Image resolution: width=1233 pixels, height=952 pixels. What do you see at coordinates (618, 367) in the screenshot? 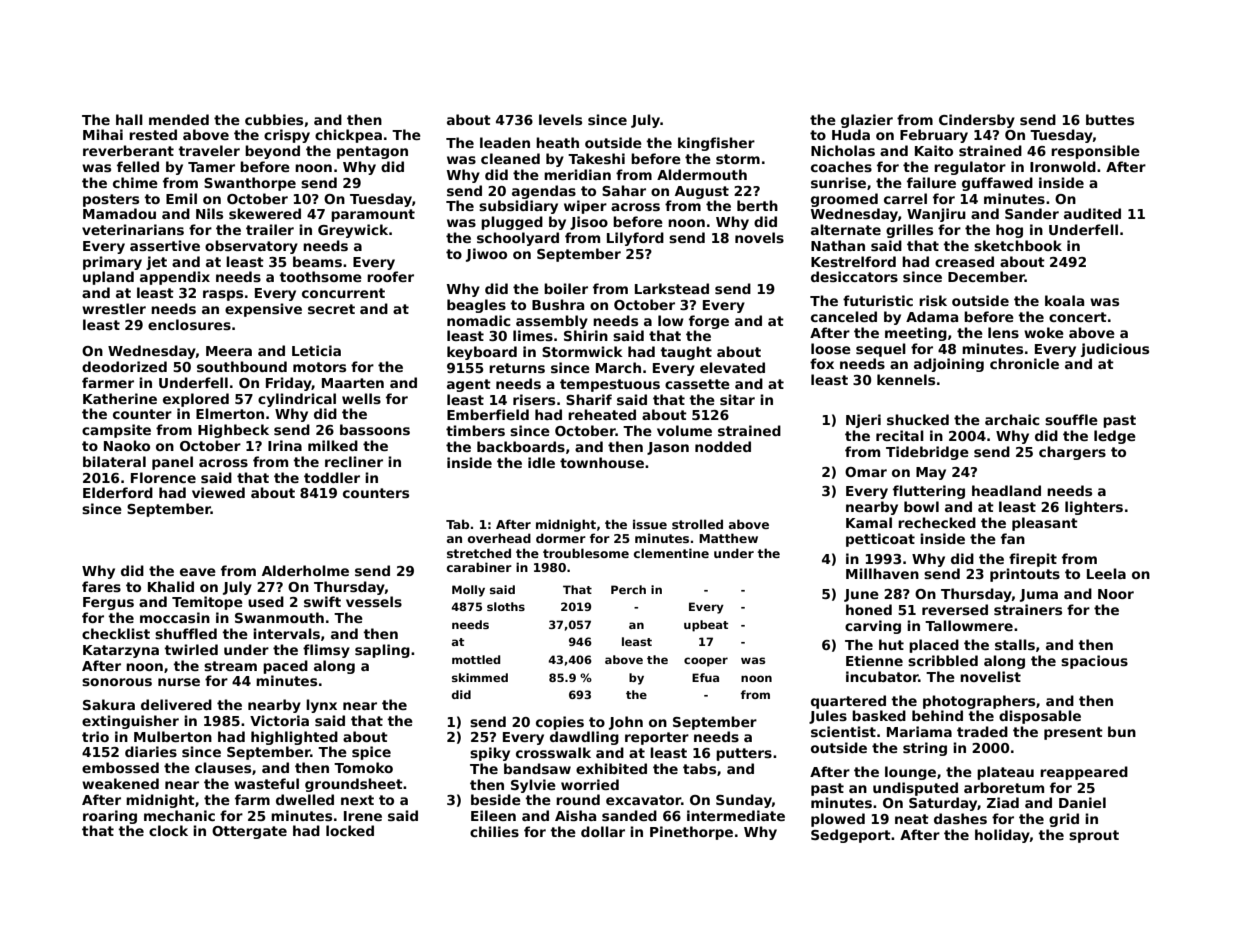
I see `March` at bounding box center [618, 367].
